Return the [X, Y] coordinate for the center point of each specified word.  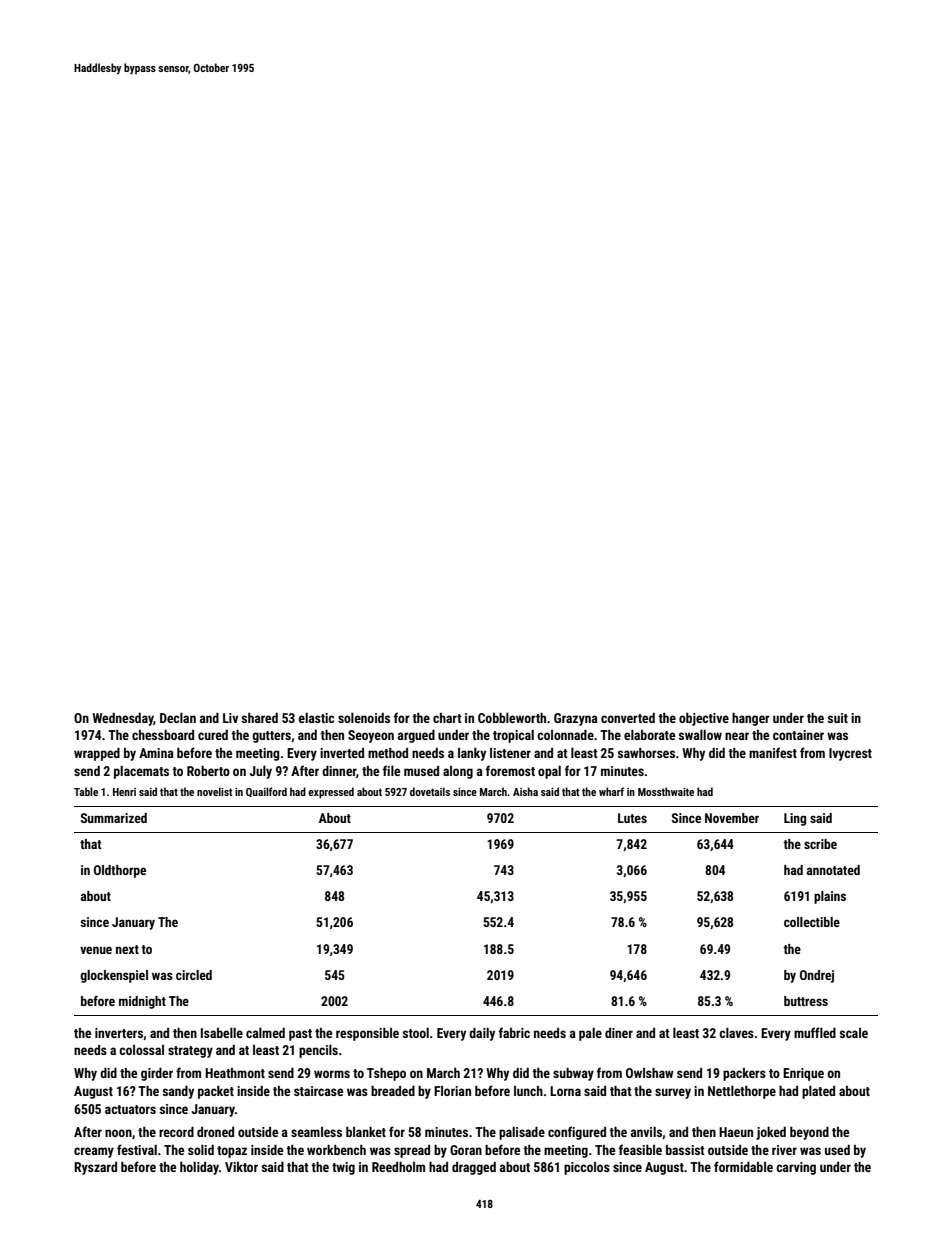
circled [194, 975]
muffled [815, 1032]
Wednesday [123, 719]
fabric [514, 1032]
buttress [806, 1001]
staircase [318, 1091]
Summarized [114, 818]
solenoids [364, 718]
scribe [820, 844]
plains [830, 897]
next [127, 949]
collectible [812, 922]
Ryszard [95, 1168]
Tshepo [386, 1074]
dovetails [430, 791]
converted [628, 718]
